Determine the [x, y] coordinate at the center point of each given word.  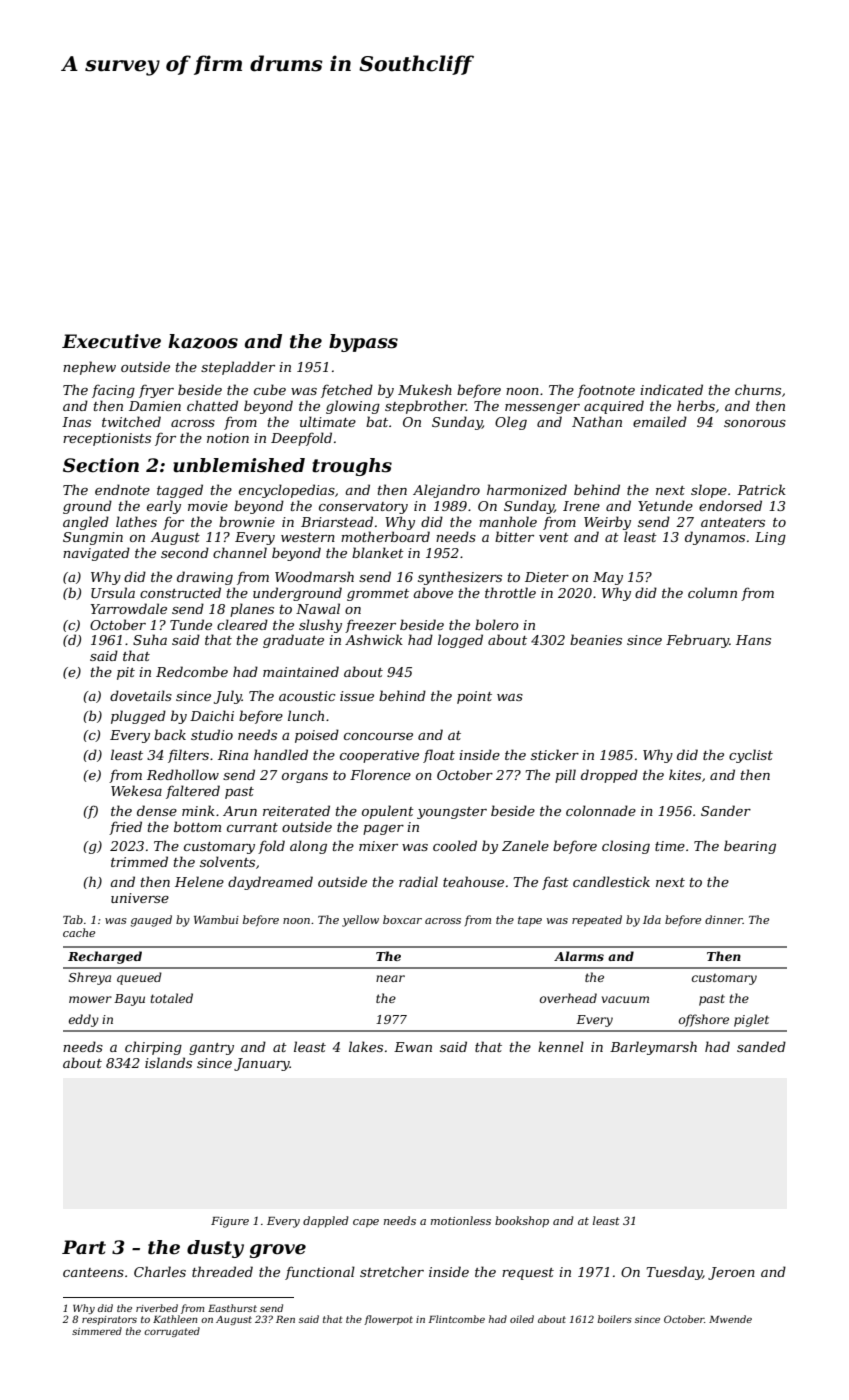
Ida [652, 919]
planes [252, 610]
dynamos [715, 538]
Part [84, 1247]
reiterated [296, 810]
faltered [193, 792]
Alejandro [446, 491]
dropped [609, 776]
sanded [761, 1046]
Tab [73, 919]
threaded [222, 1271]
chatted [212, 405]
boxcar [402, 919]
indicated [671, 389]
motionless [461, 1220]
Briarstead [337, 521]
